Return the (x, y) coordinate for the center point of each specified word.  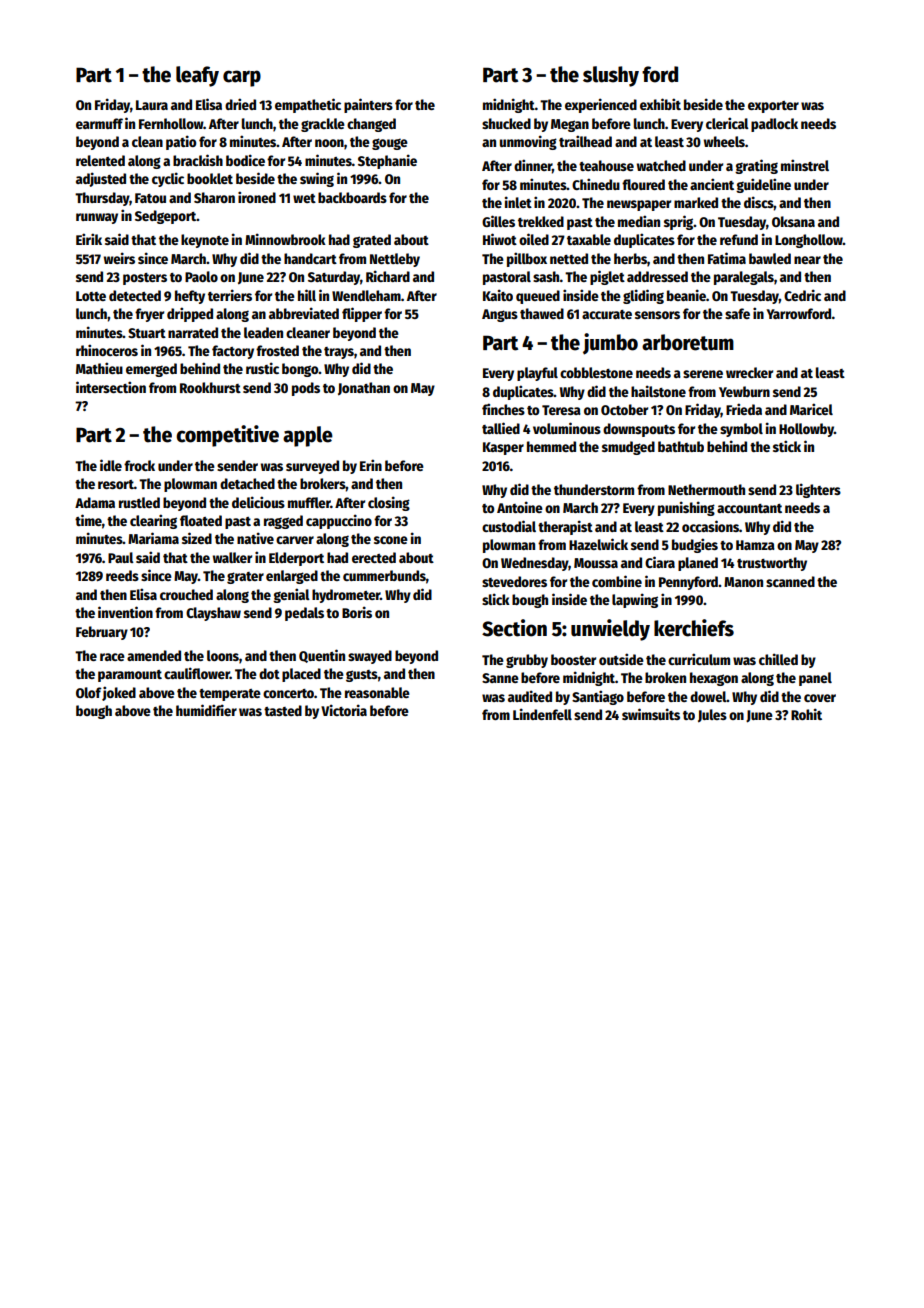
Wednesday (535, 564)
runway (97, 218)
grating (756, 166)
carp (242, 78)
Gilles (498, 221)
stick (787, 446)
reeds (122, 575)
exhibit (660, 104)
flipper (362, 314)
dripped (190, 314)
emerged (151, 370)
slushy (611, 76)
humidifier (206, 710)
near (807, 260)
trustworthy (772, 564)
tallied (501, 428)
